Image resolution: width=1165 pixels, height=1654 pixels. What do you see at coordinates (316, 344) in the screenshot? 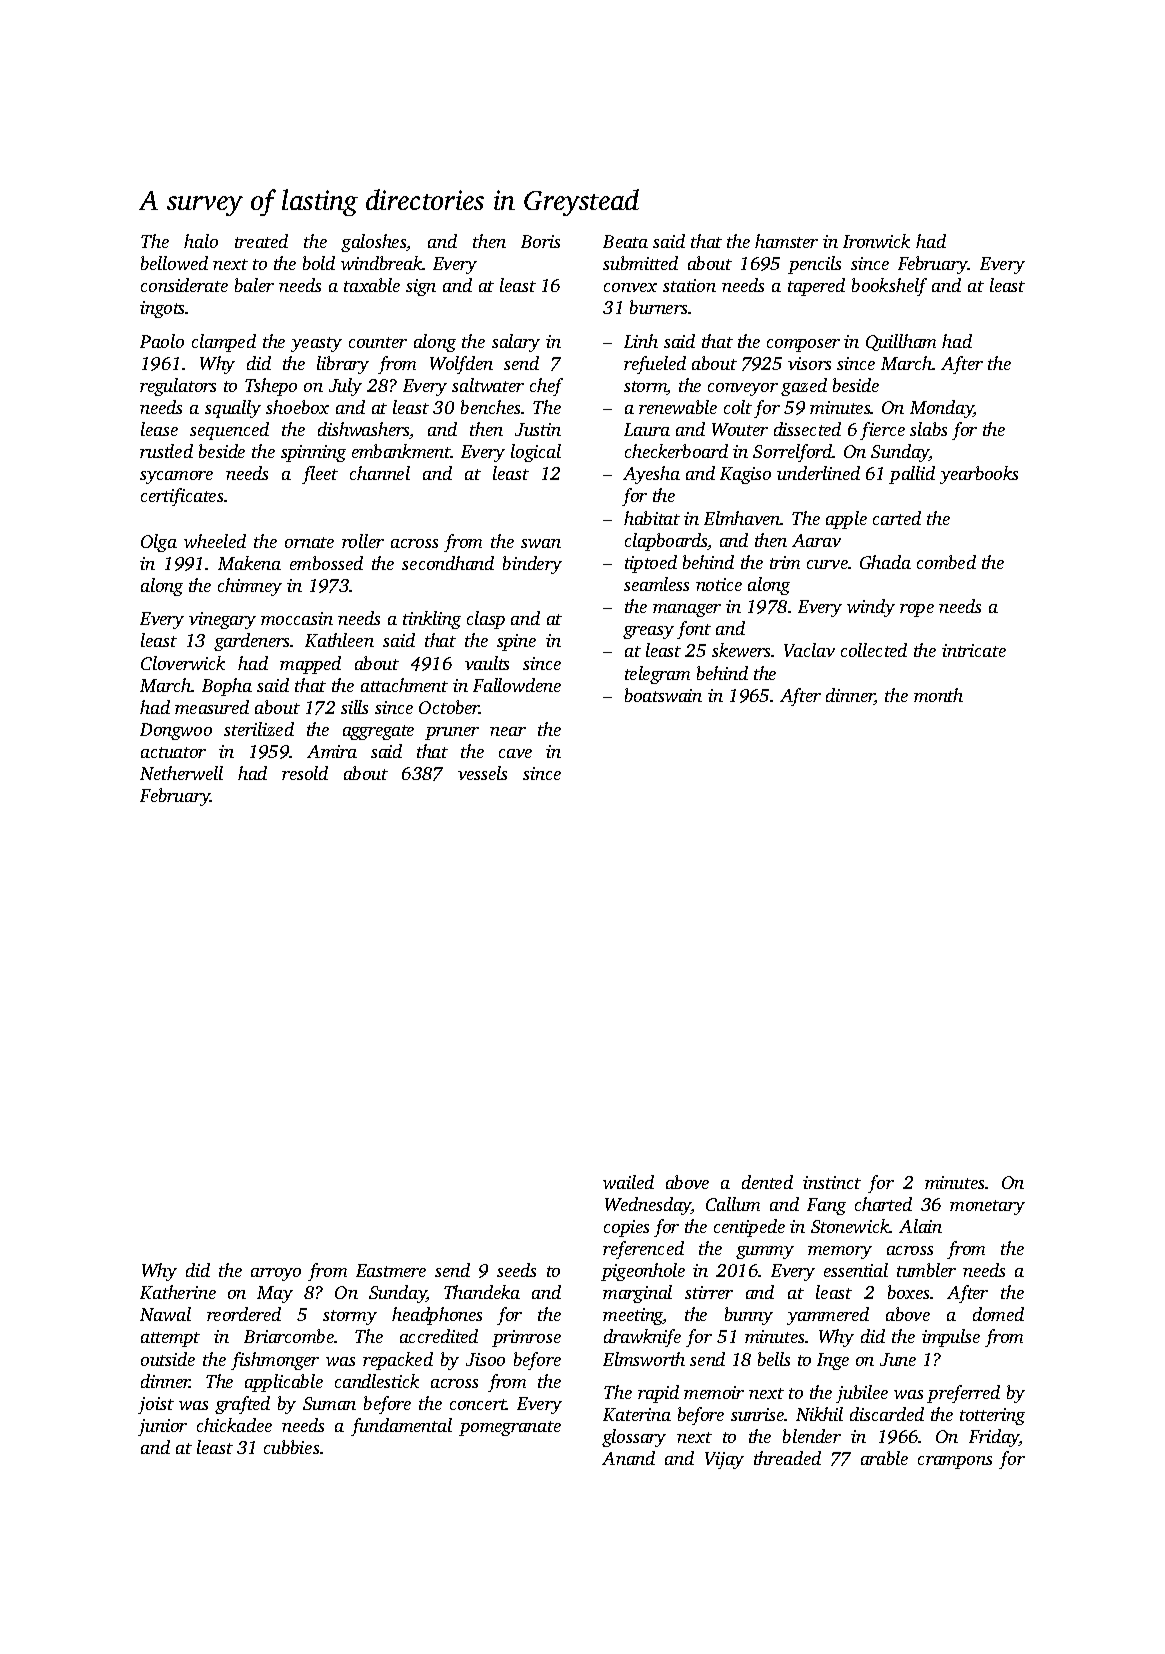
I see `yeasty` at bounding box center [316, 344].
